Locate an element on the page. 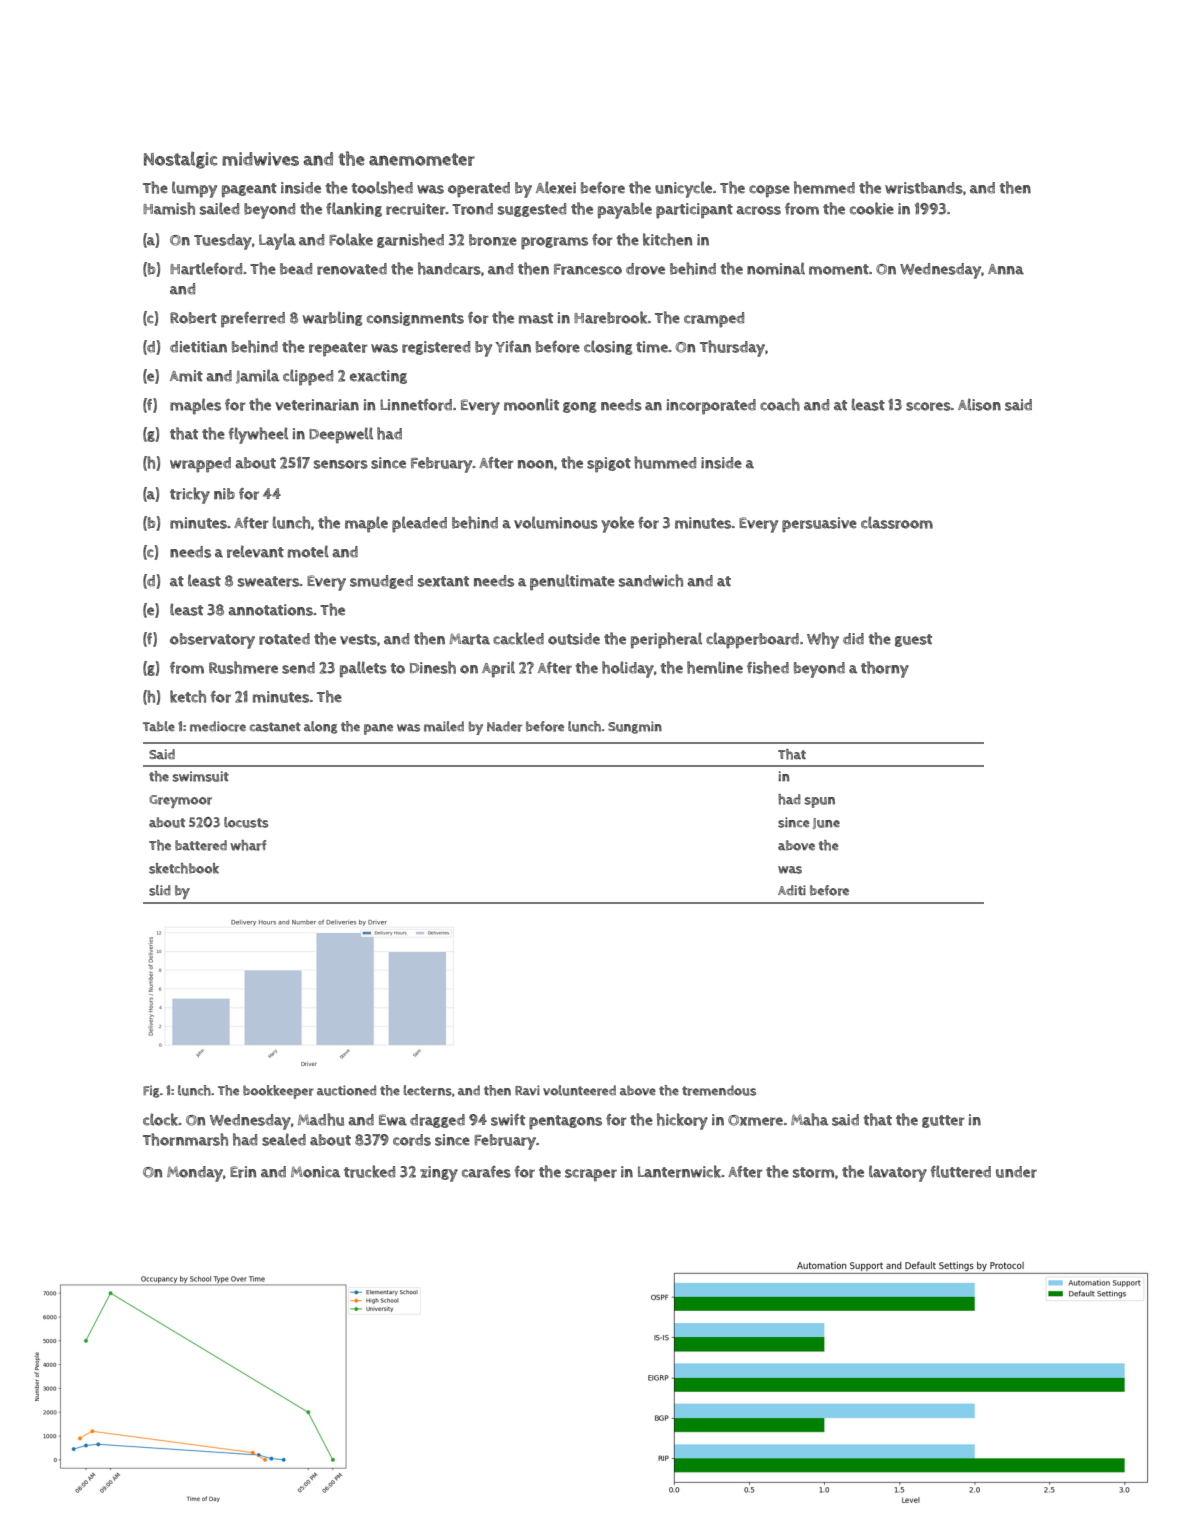 This document has height=1529, width=1182. clock is located at coordinates (161, 1119).
